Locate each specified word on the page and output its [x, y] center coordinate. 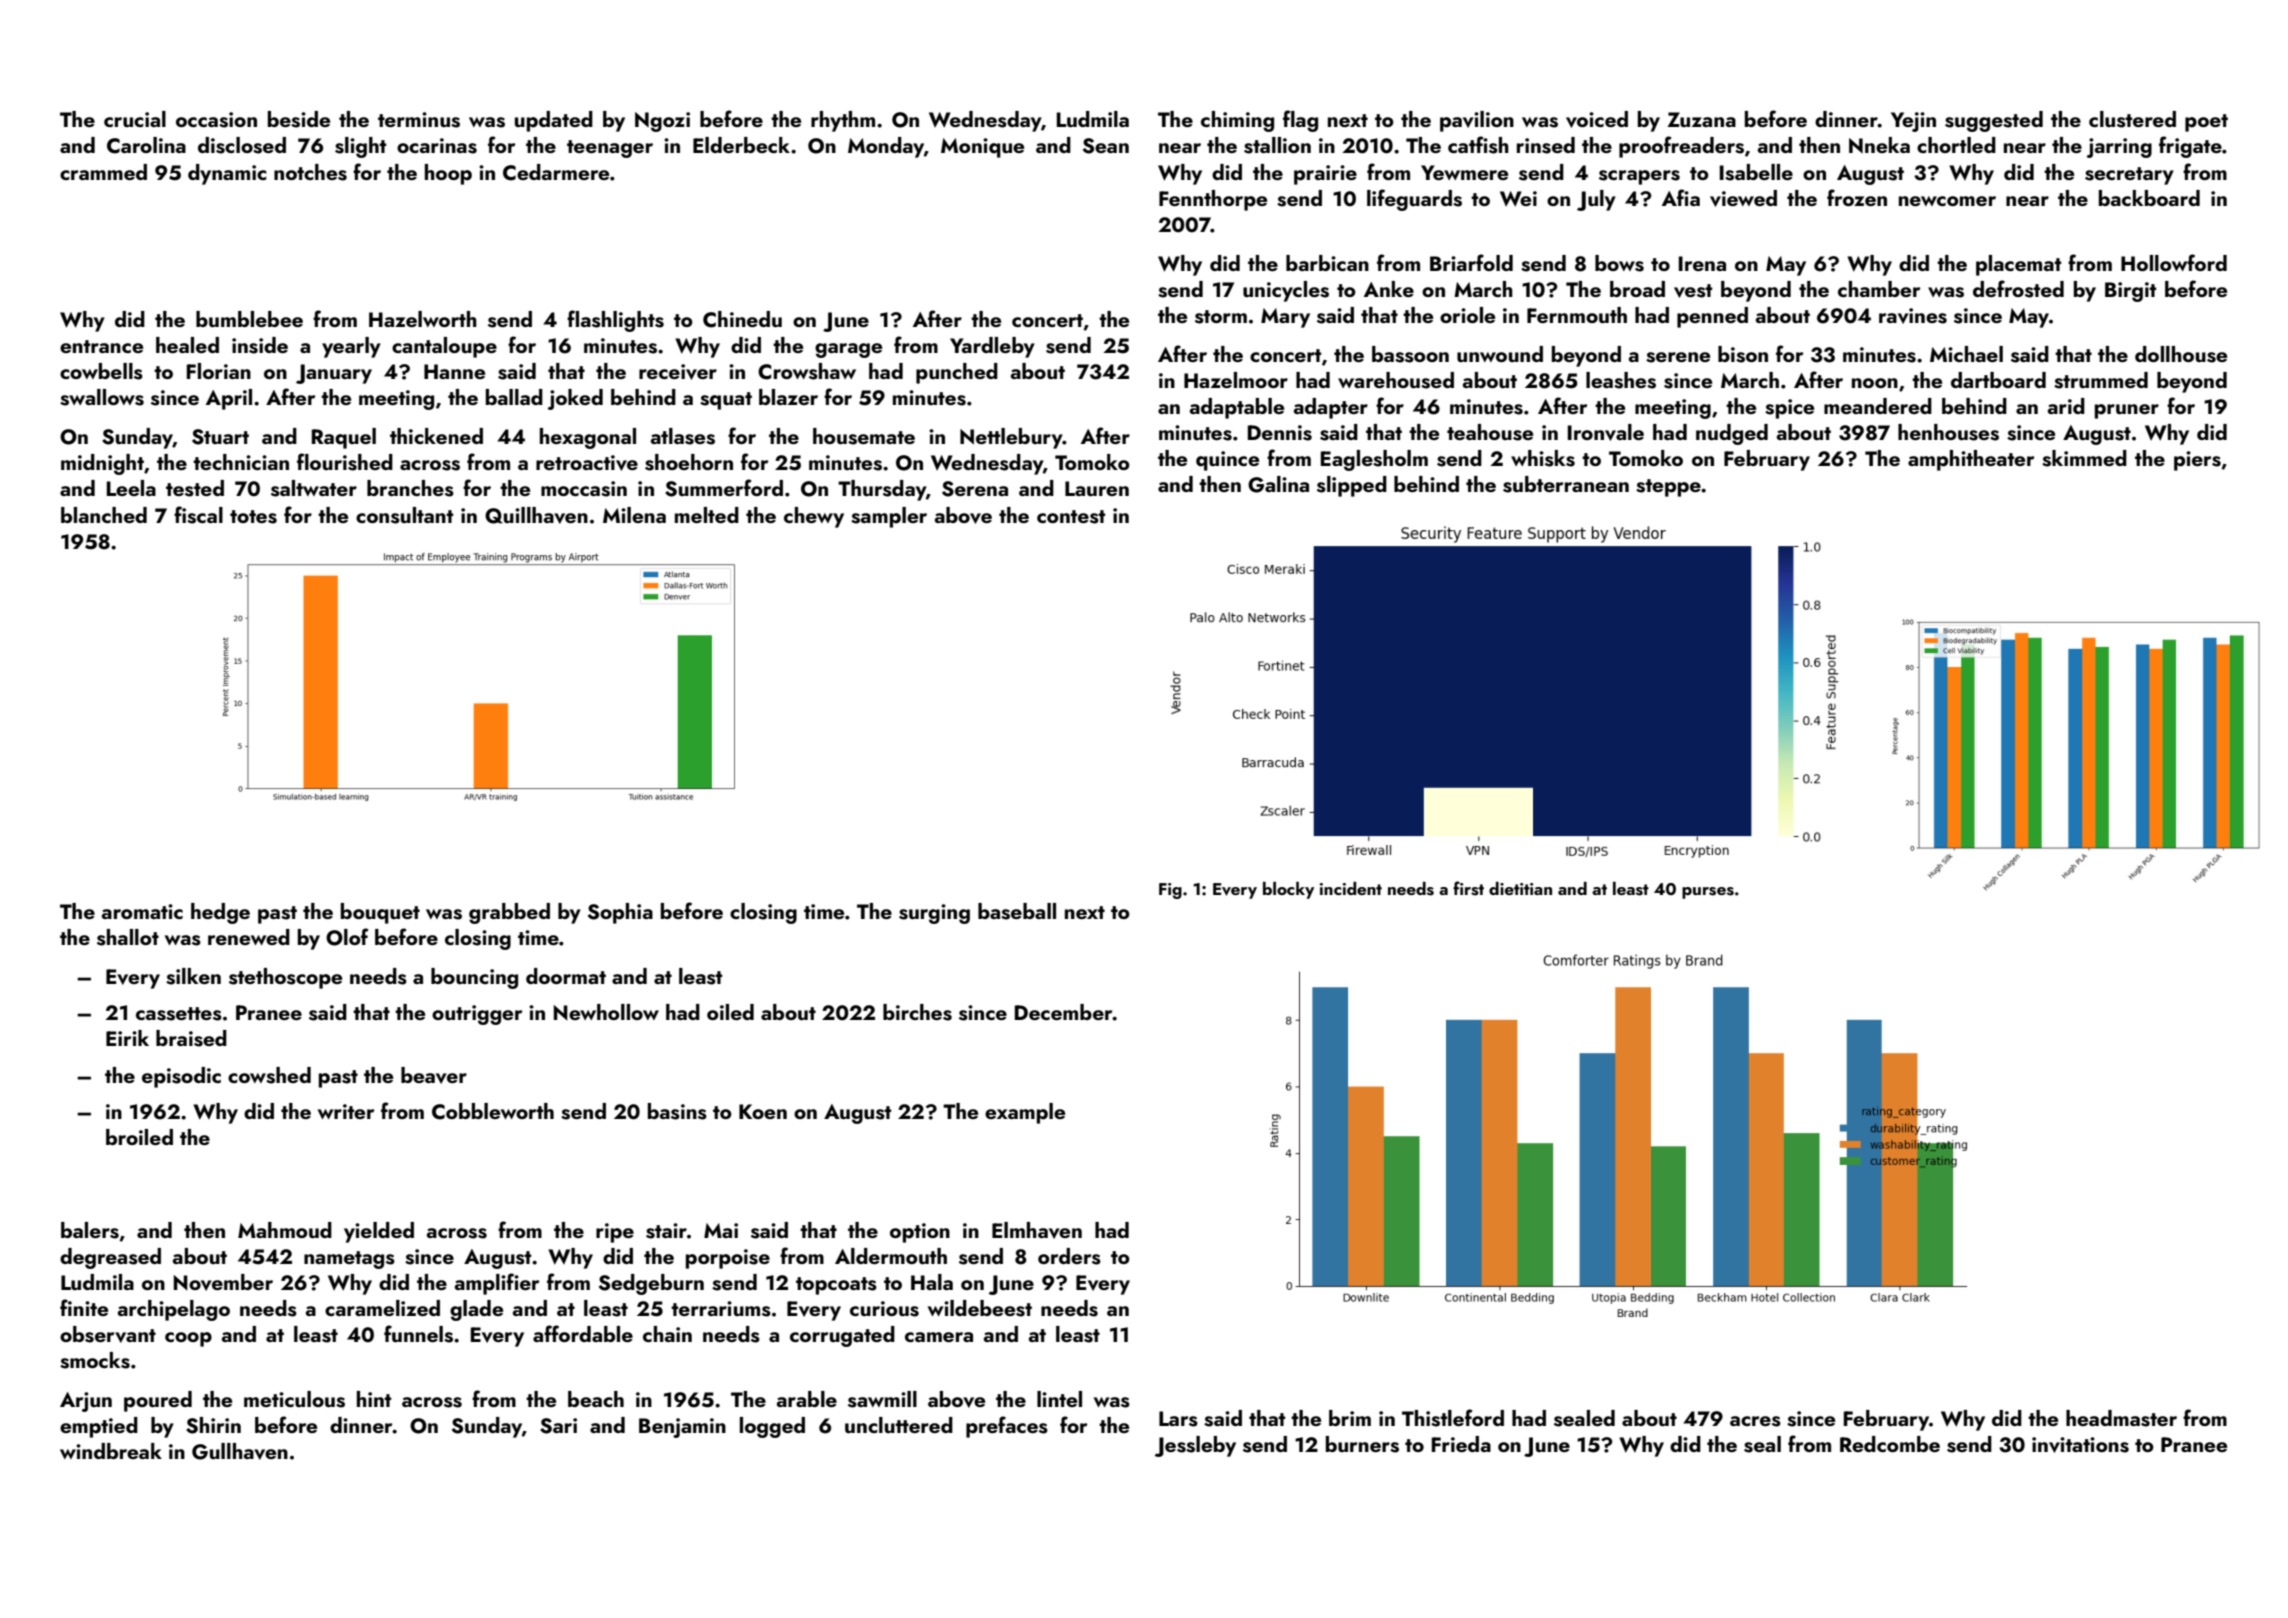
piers [2197, 461]
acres [1755, 1421]
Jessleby [1195, 1446]
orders [1069, 1256]
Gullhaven [240, 1451]
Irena [1702, 263]
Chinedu [742, 319]
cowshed [269, 1075]
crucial [135, 119]
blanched [104, 515]
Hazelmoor [1236, 380]
